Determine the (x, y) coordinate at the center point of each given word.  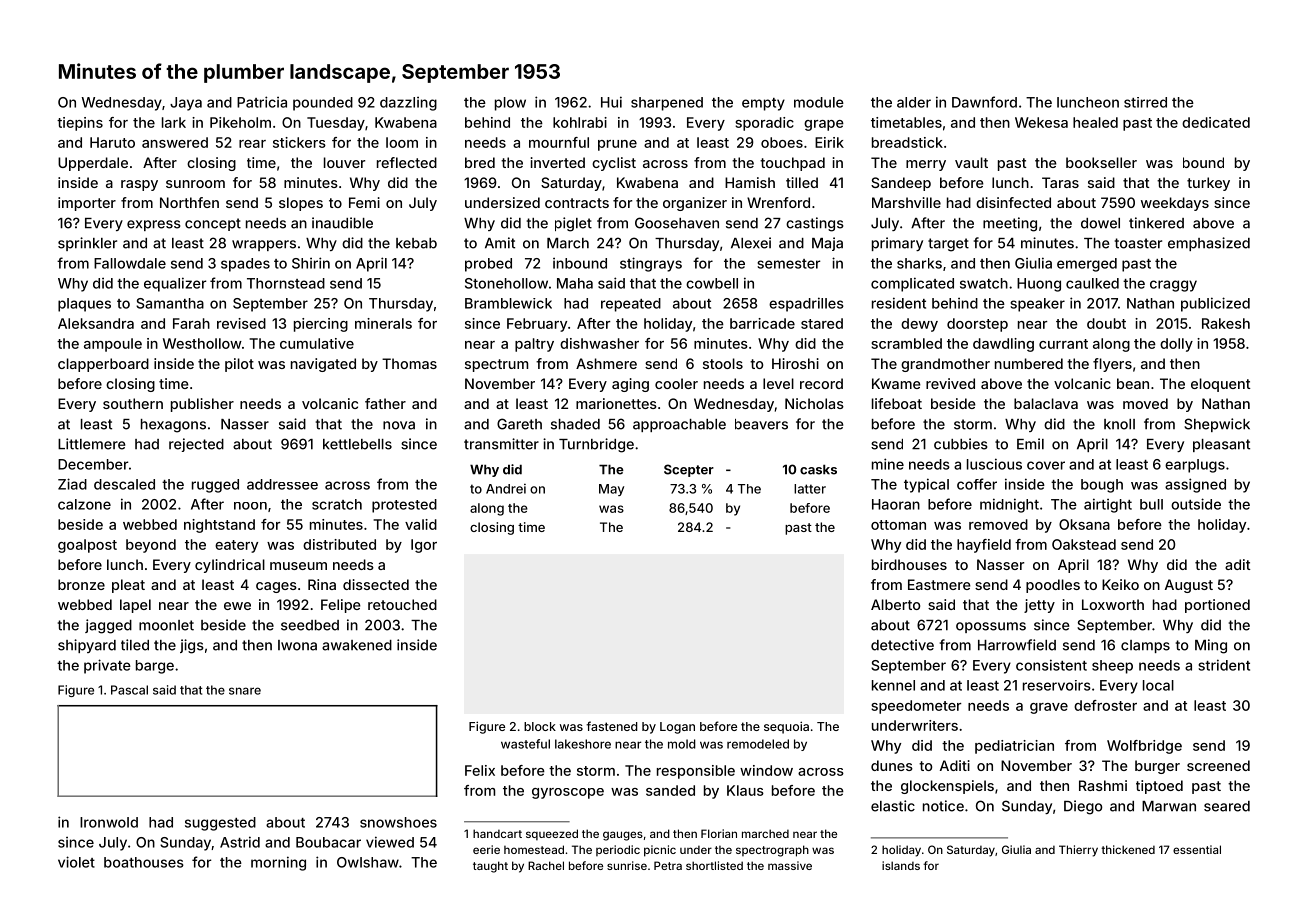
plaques (84, 305)
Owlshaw (368, 862)
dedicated (1216, 122)
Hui (611, 102)
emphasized (1209, 244)
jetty (1039, 606)
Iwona (297, 645)
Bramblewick (508, 303)
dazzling (408, 104)
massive (790, 865)
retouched (402, 604)
